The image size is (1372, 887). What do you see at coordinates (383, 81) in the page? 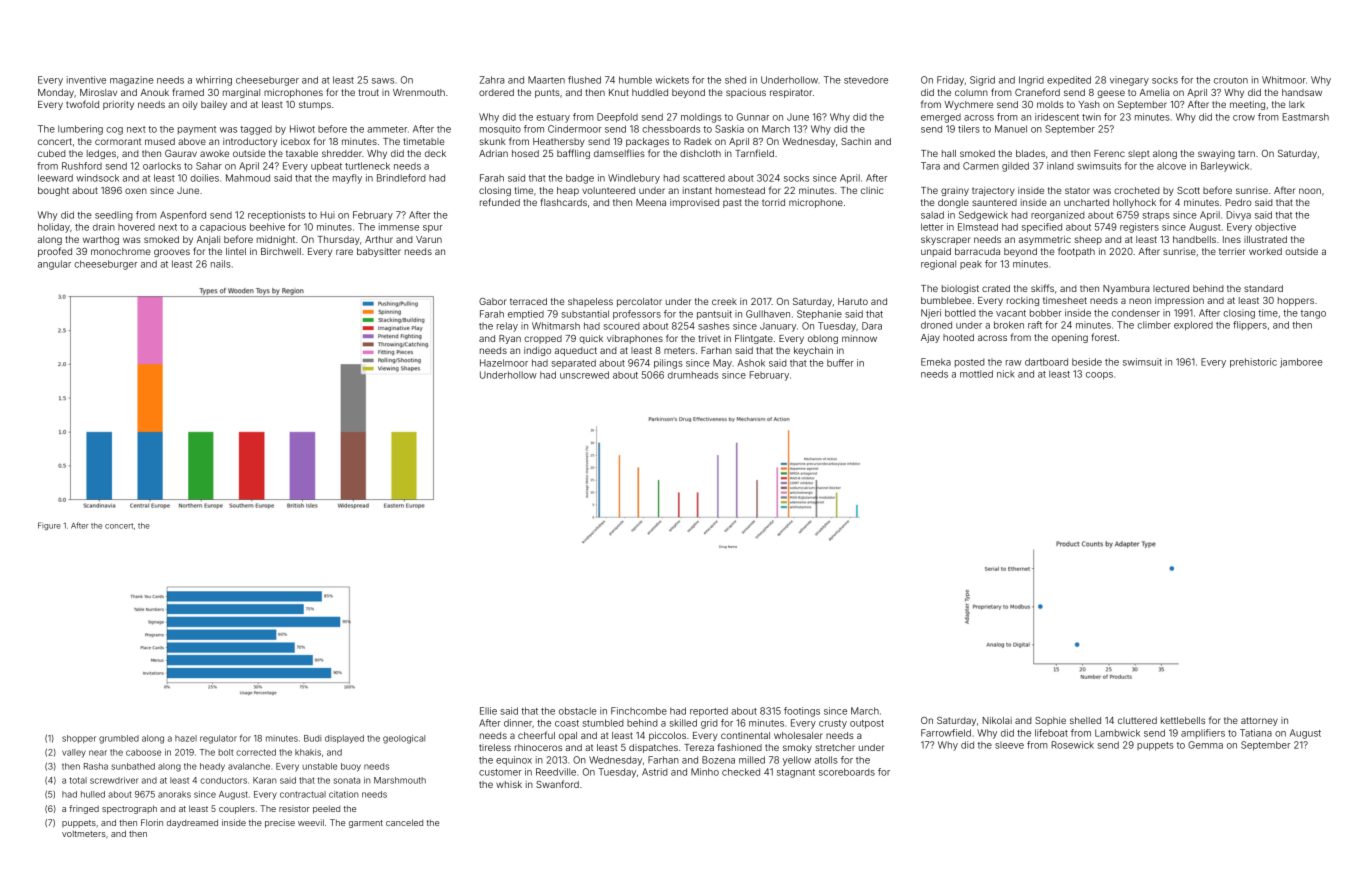
I see `saws` at bounding box center [383, 81].
